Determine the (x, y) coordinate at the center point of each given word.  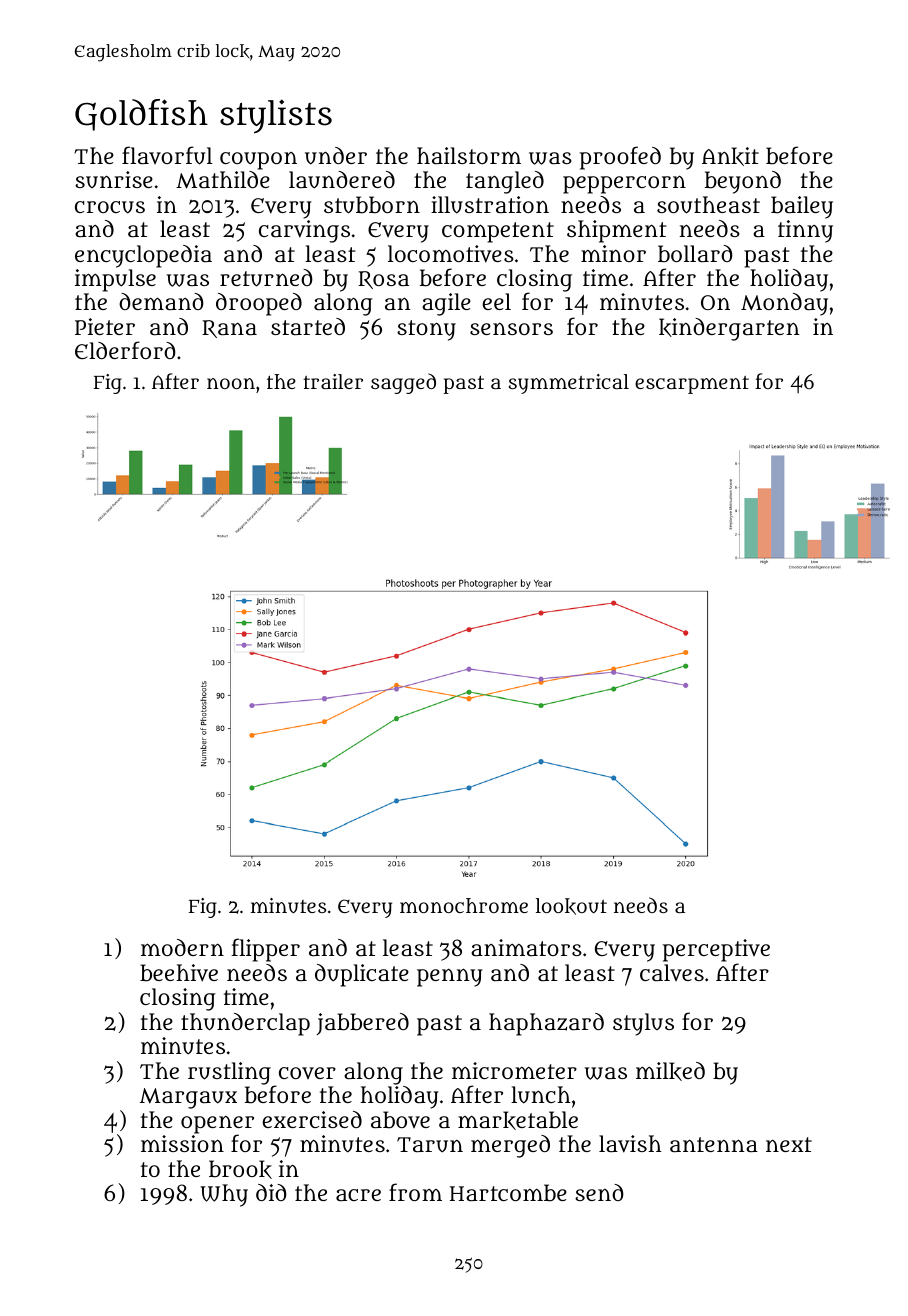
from (415, 1192)
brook (240, 1169)
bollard (695, 254)
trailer (333, 381)
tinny (805, 231)
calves (672, 972)
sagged (403, 383)
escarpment (692, 385)
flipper (265, 950)
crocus (110, 207)
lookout (571, 906)
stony (426, 330)
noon (231, 383)
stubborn (372, 205)
